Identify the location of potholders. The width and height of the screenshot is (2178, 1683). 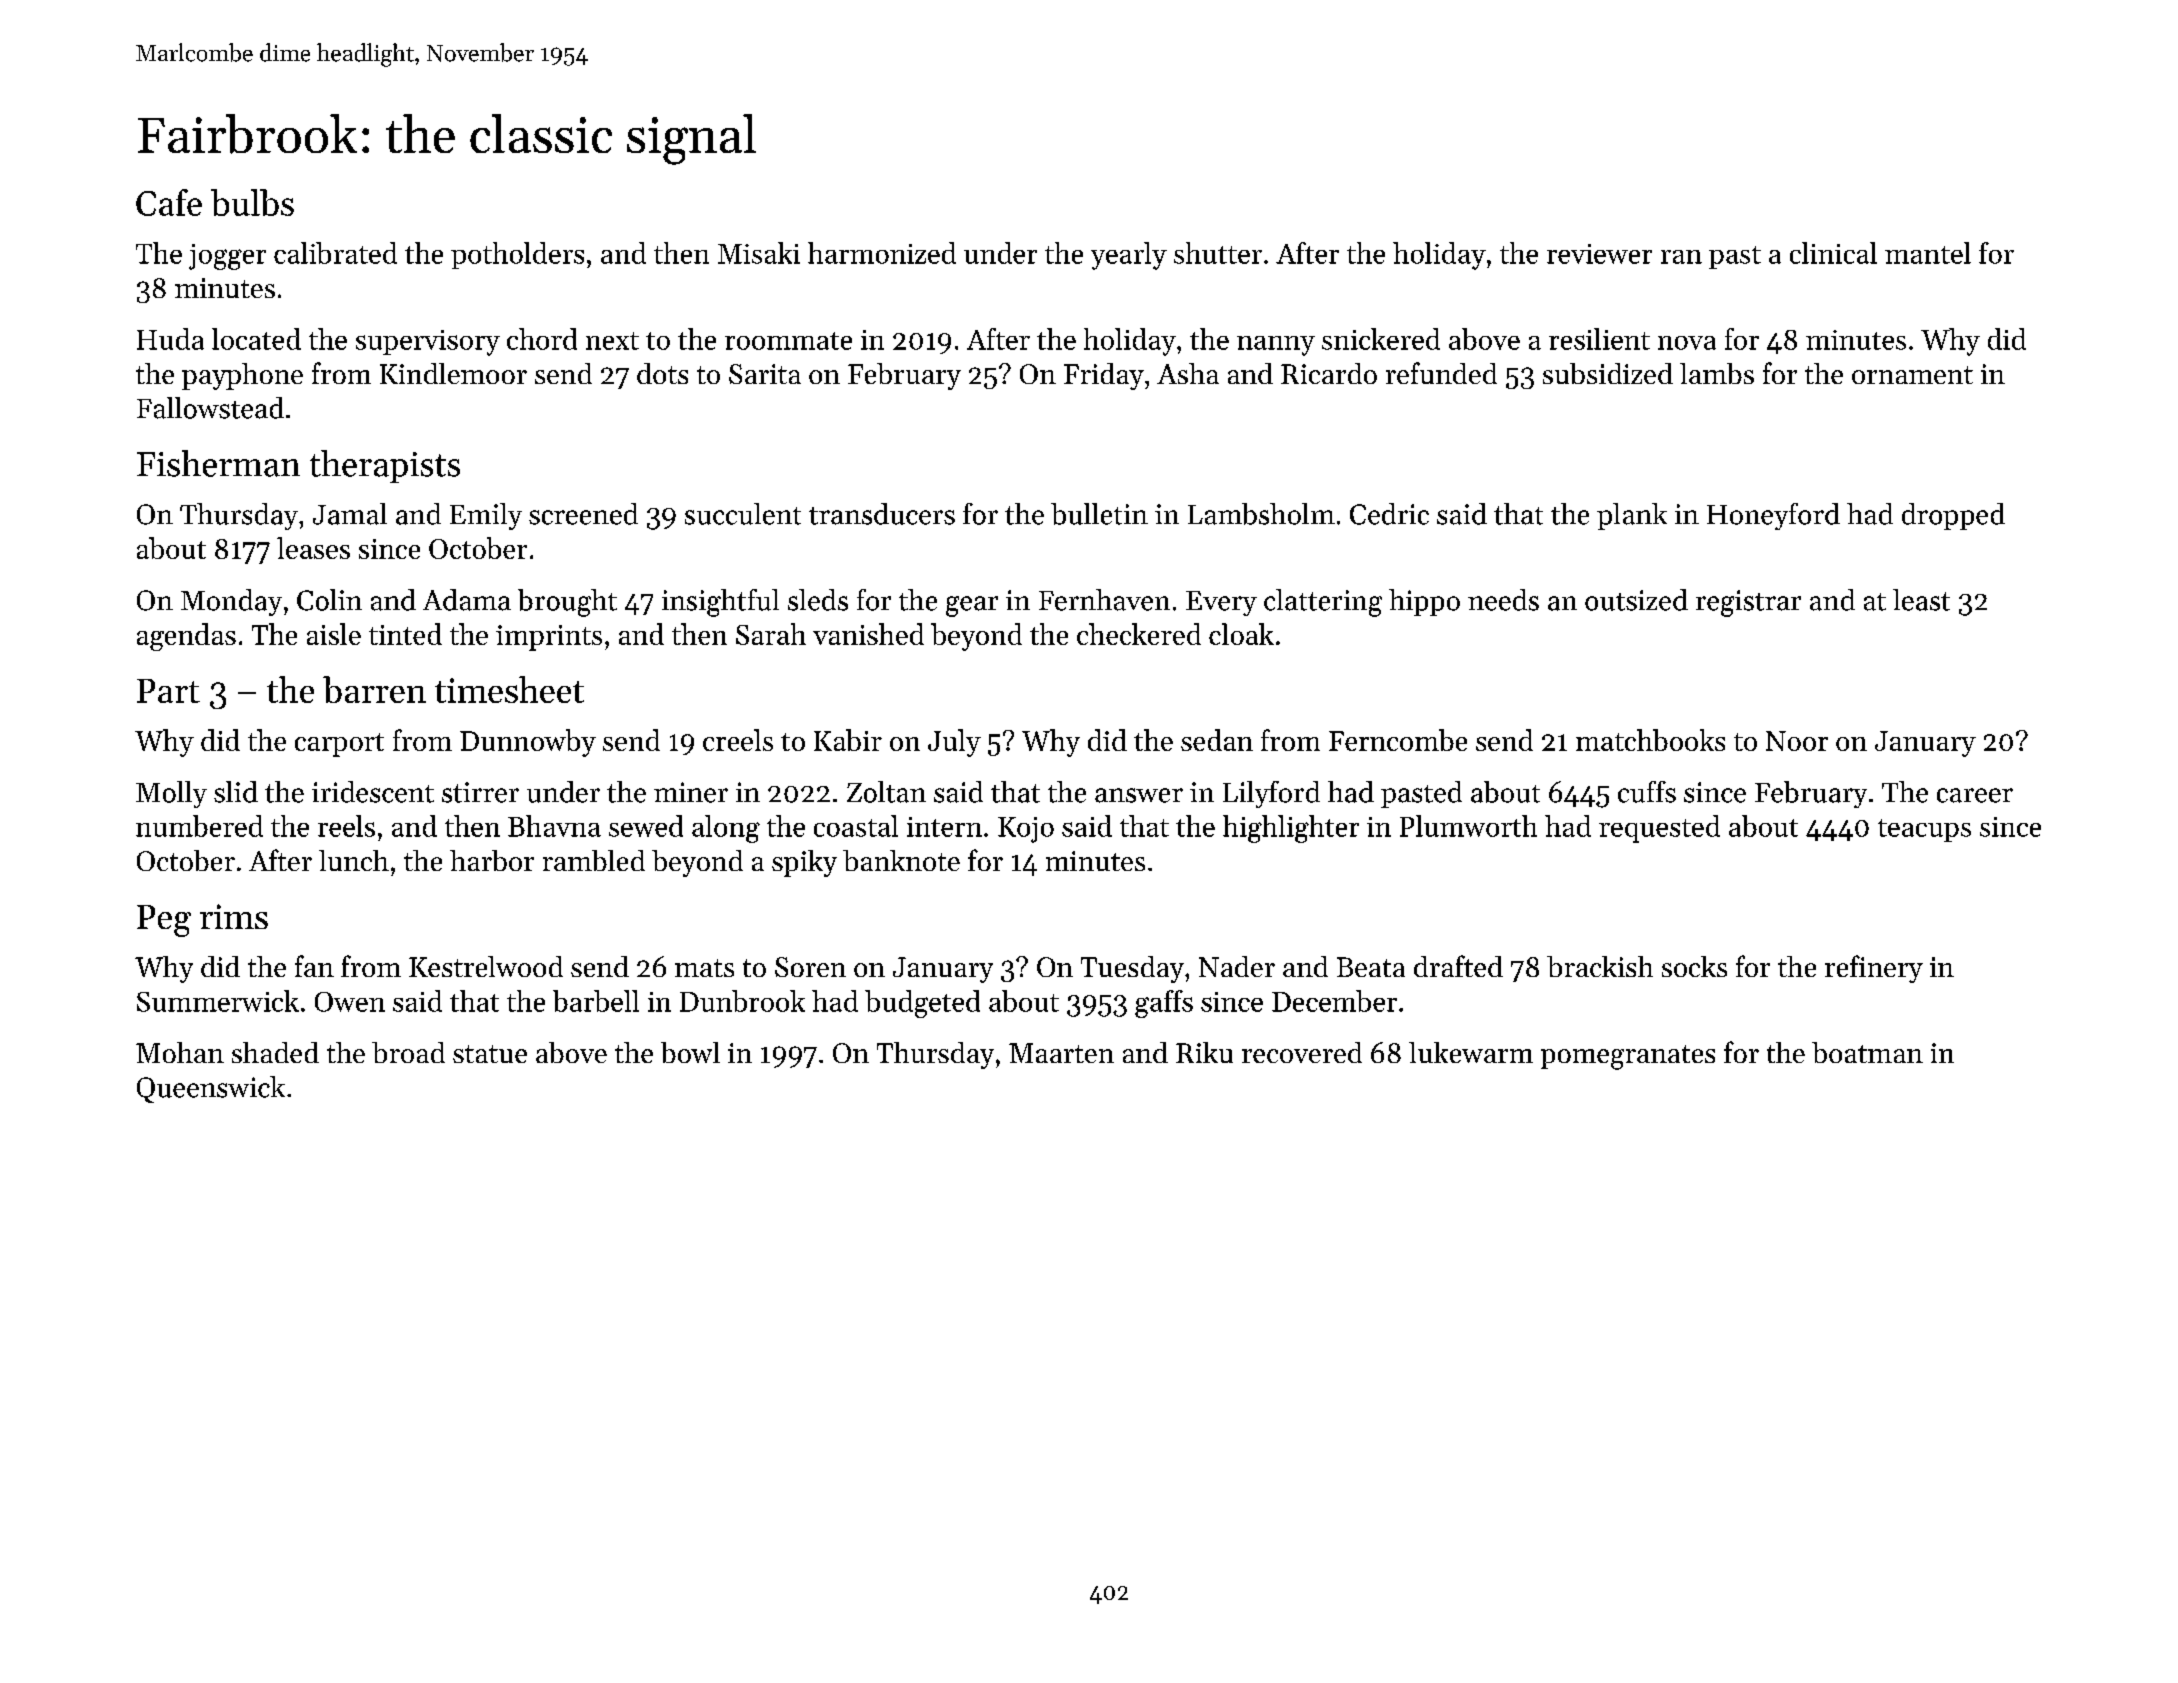
(517, 255).
